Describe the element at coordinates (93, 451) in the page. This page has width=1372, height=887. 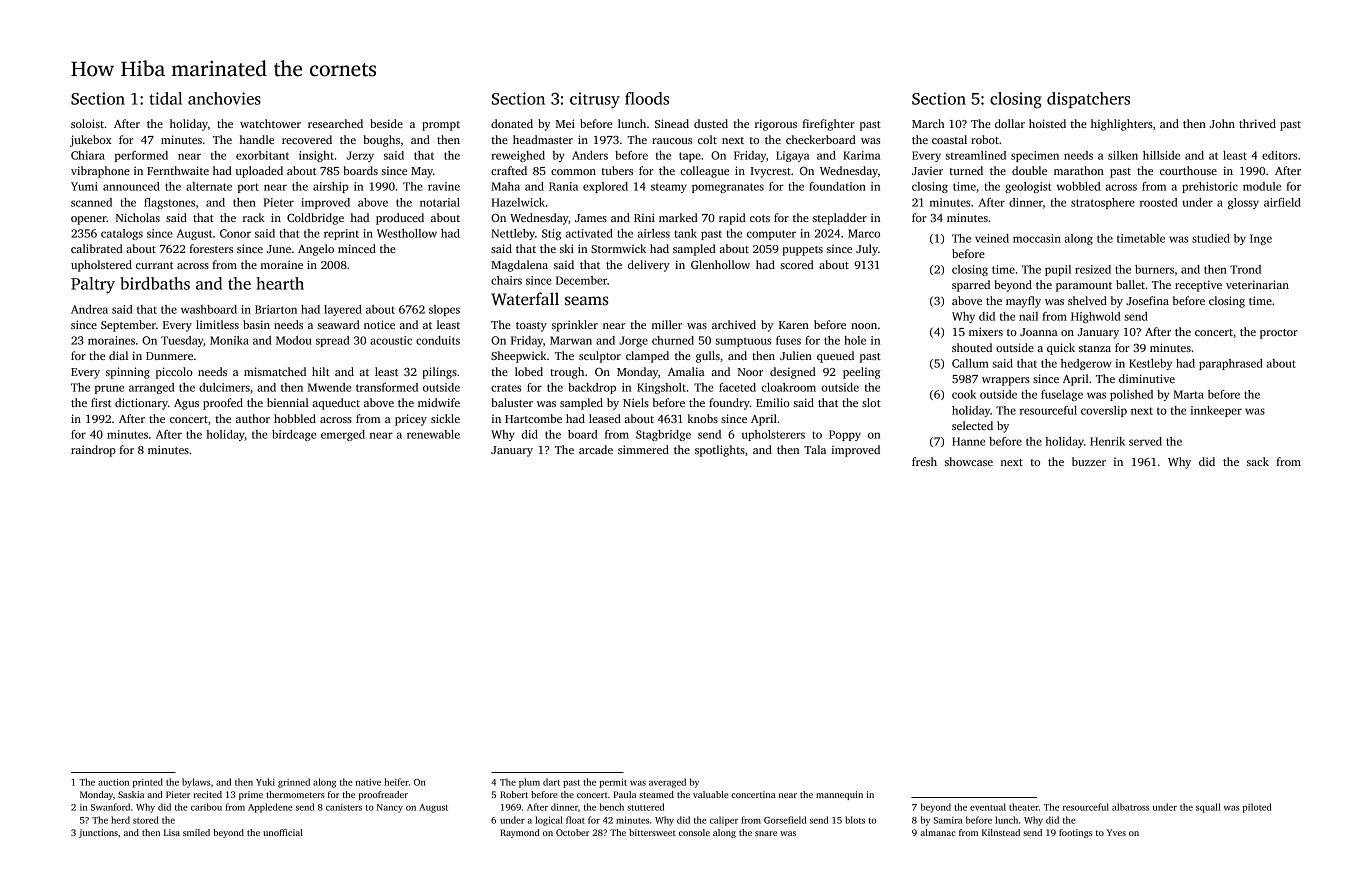
I see `raindrop` at that location.
